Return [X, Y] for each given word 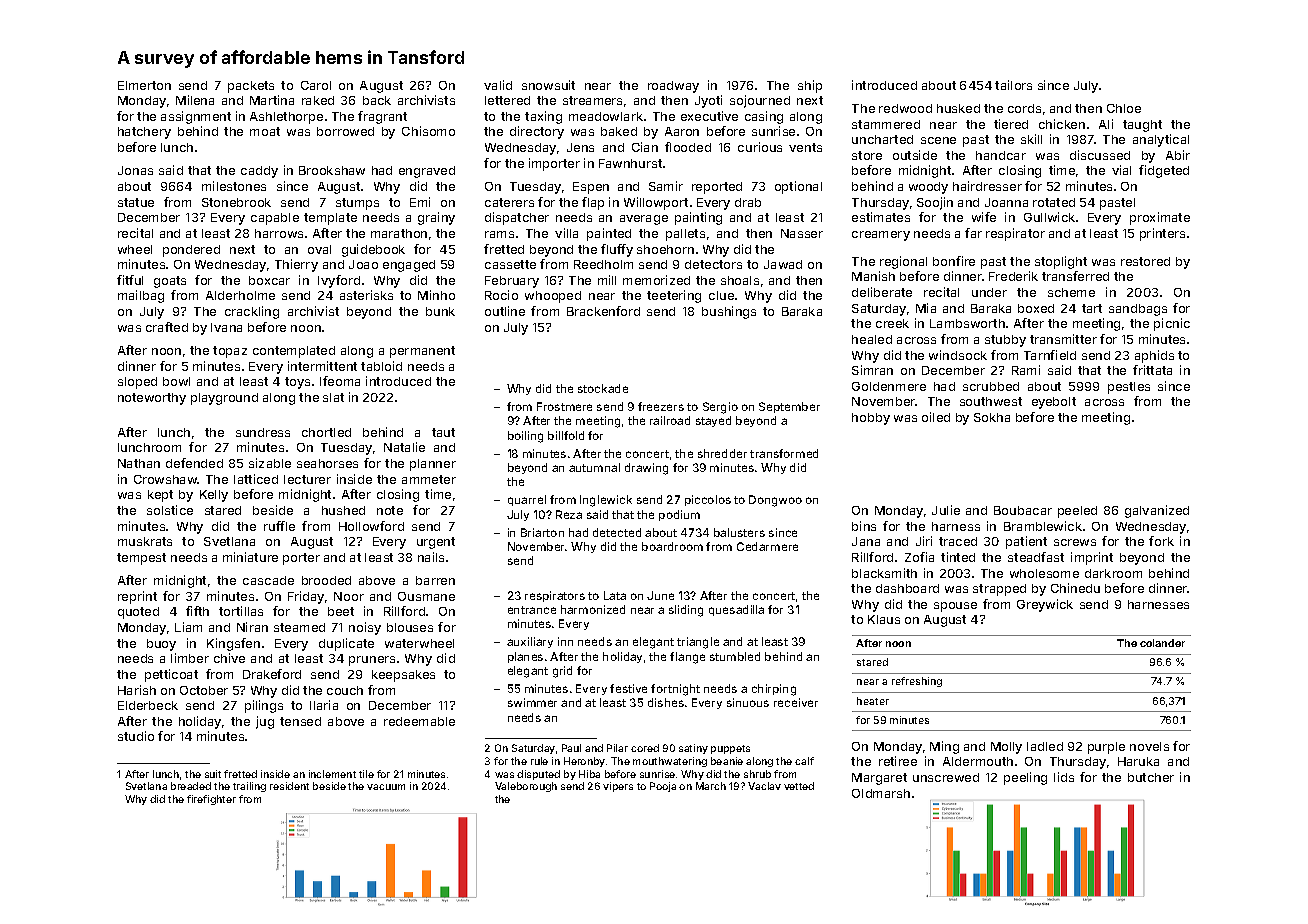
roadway [673, 87]
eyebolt [1054, 403]
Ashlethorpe [286, 118]
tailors [1013, 85]
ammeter [429, 479]
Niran [252, 627]
